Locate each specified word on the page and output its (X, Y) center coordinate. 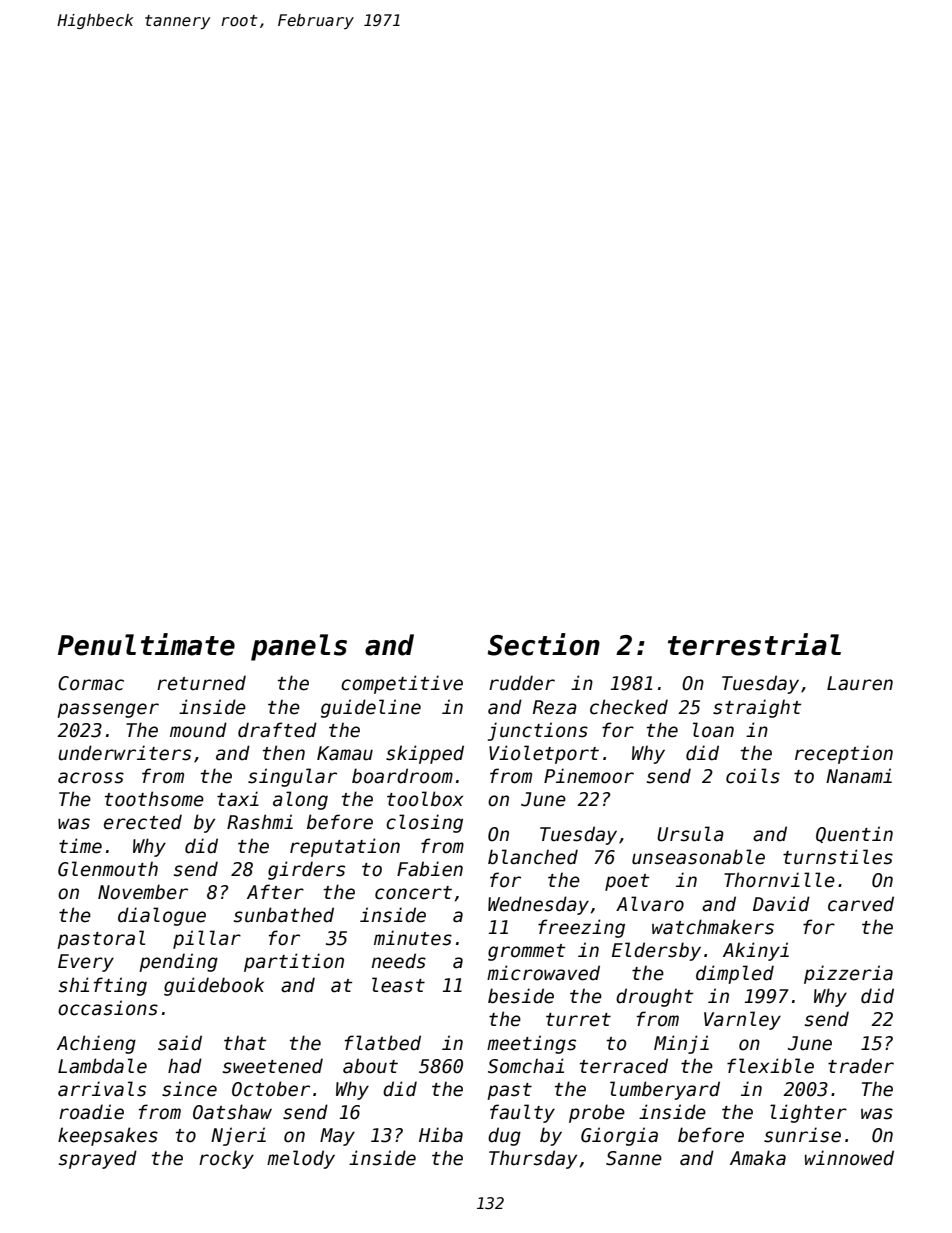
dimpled (735, 974)
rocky (226, 1159)
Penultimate (146, 644)
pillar (207, 939)
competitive (402, 684)
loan (713, 730)
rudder (522, 683)
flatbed (383, 1043)
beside (521, 996)
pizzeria (848, 974)
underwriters (124, 753)
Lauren (860, 683)
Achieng (96, 1044)
